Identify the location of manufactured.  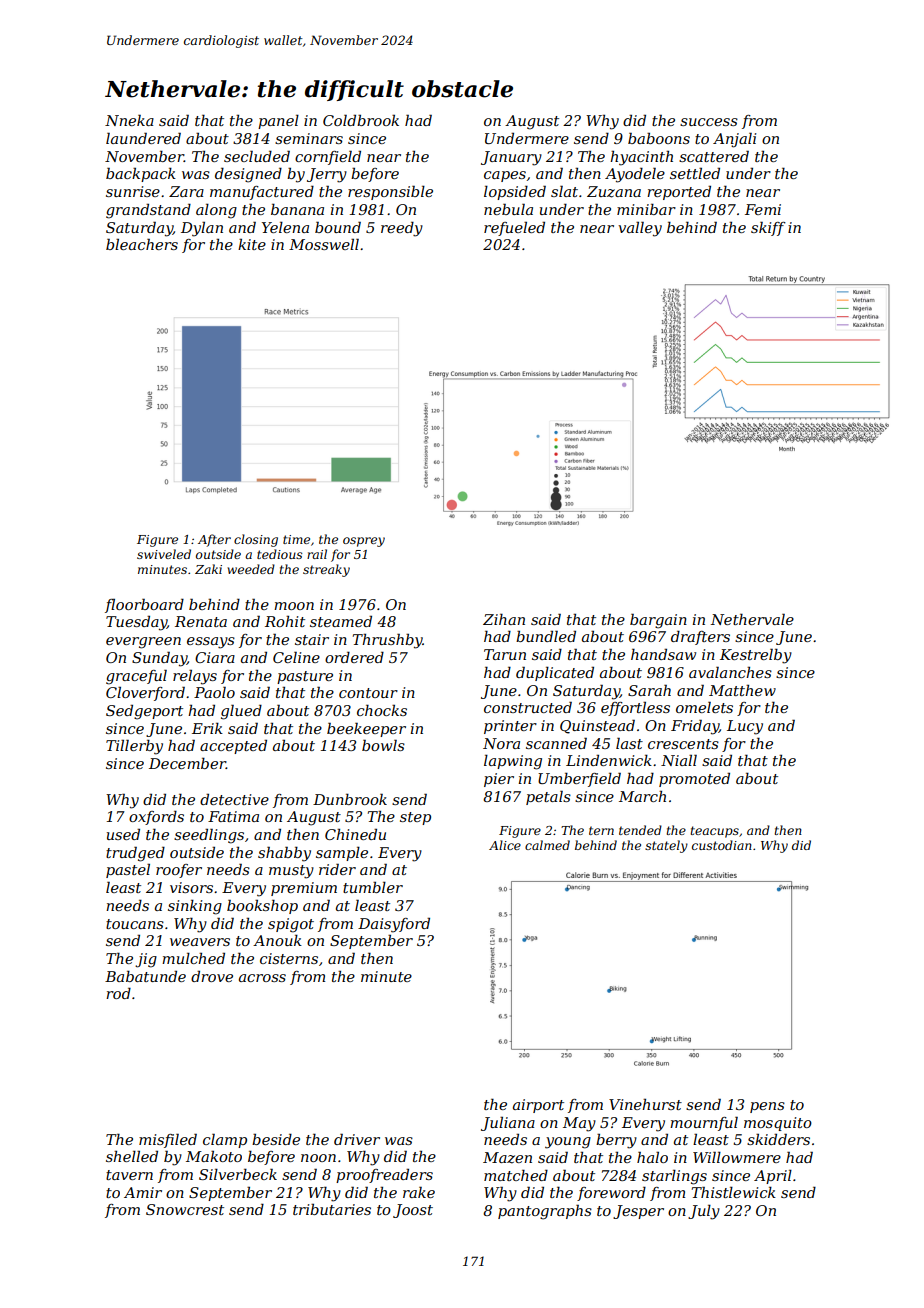
(262, 192).
